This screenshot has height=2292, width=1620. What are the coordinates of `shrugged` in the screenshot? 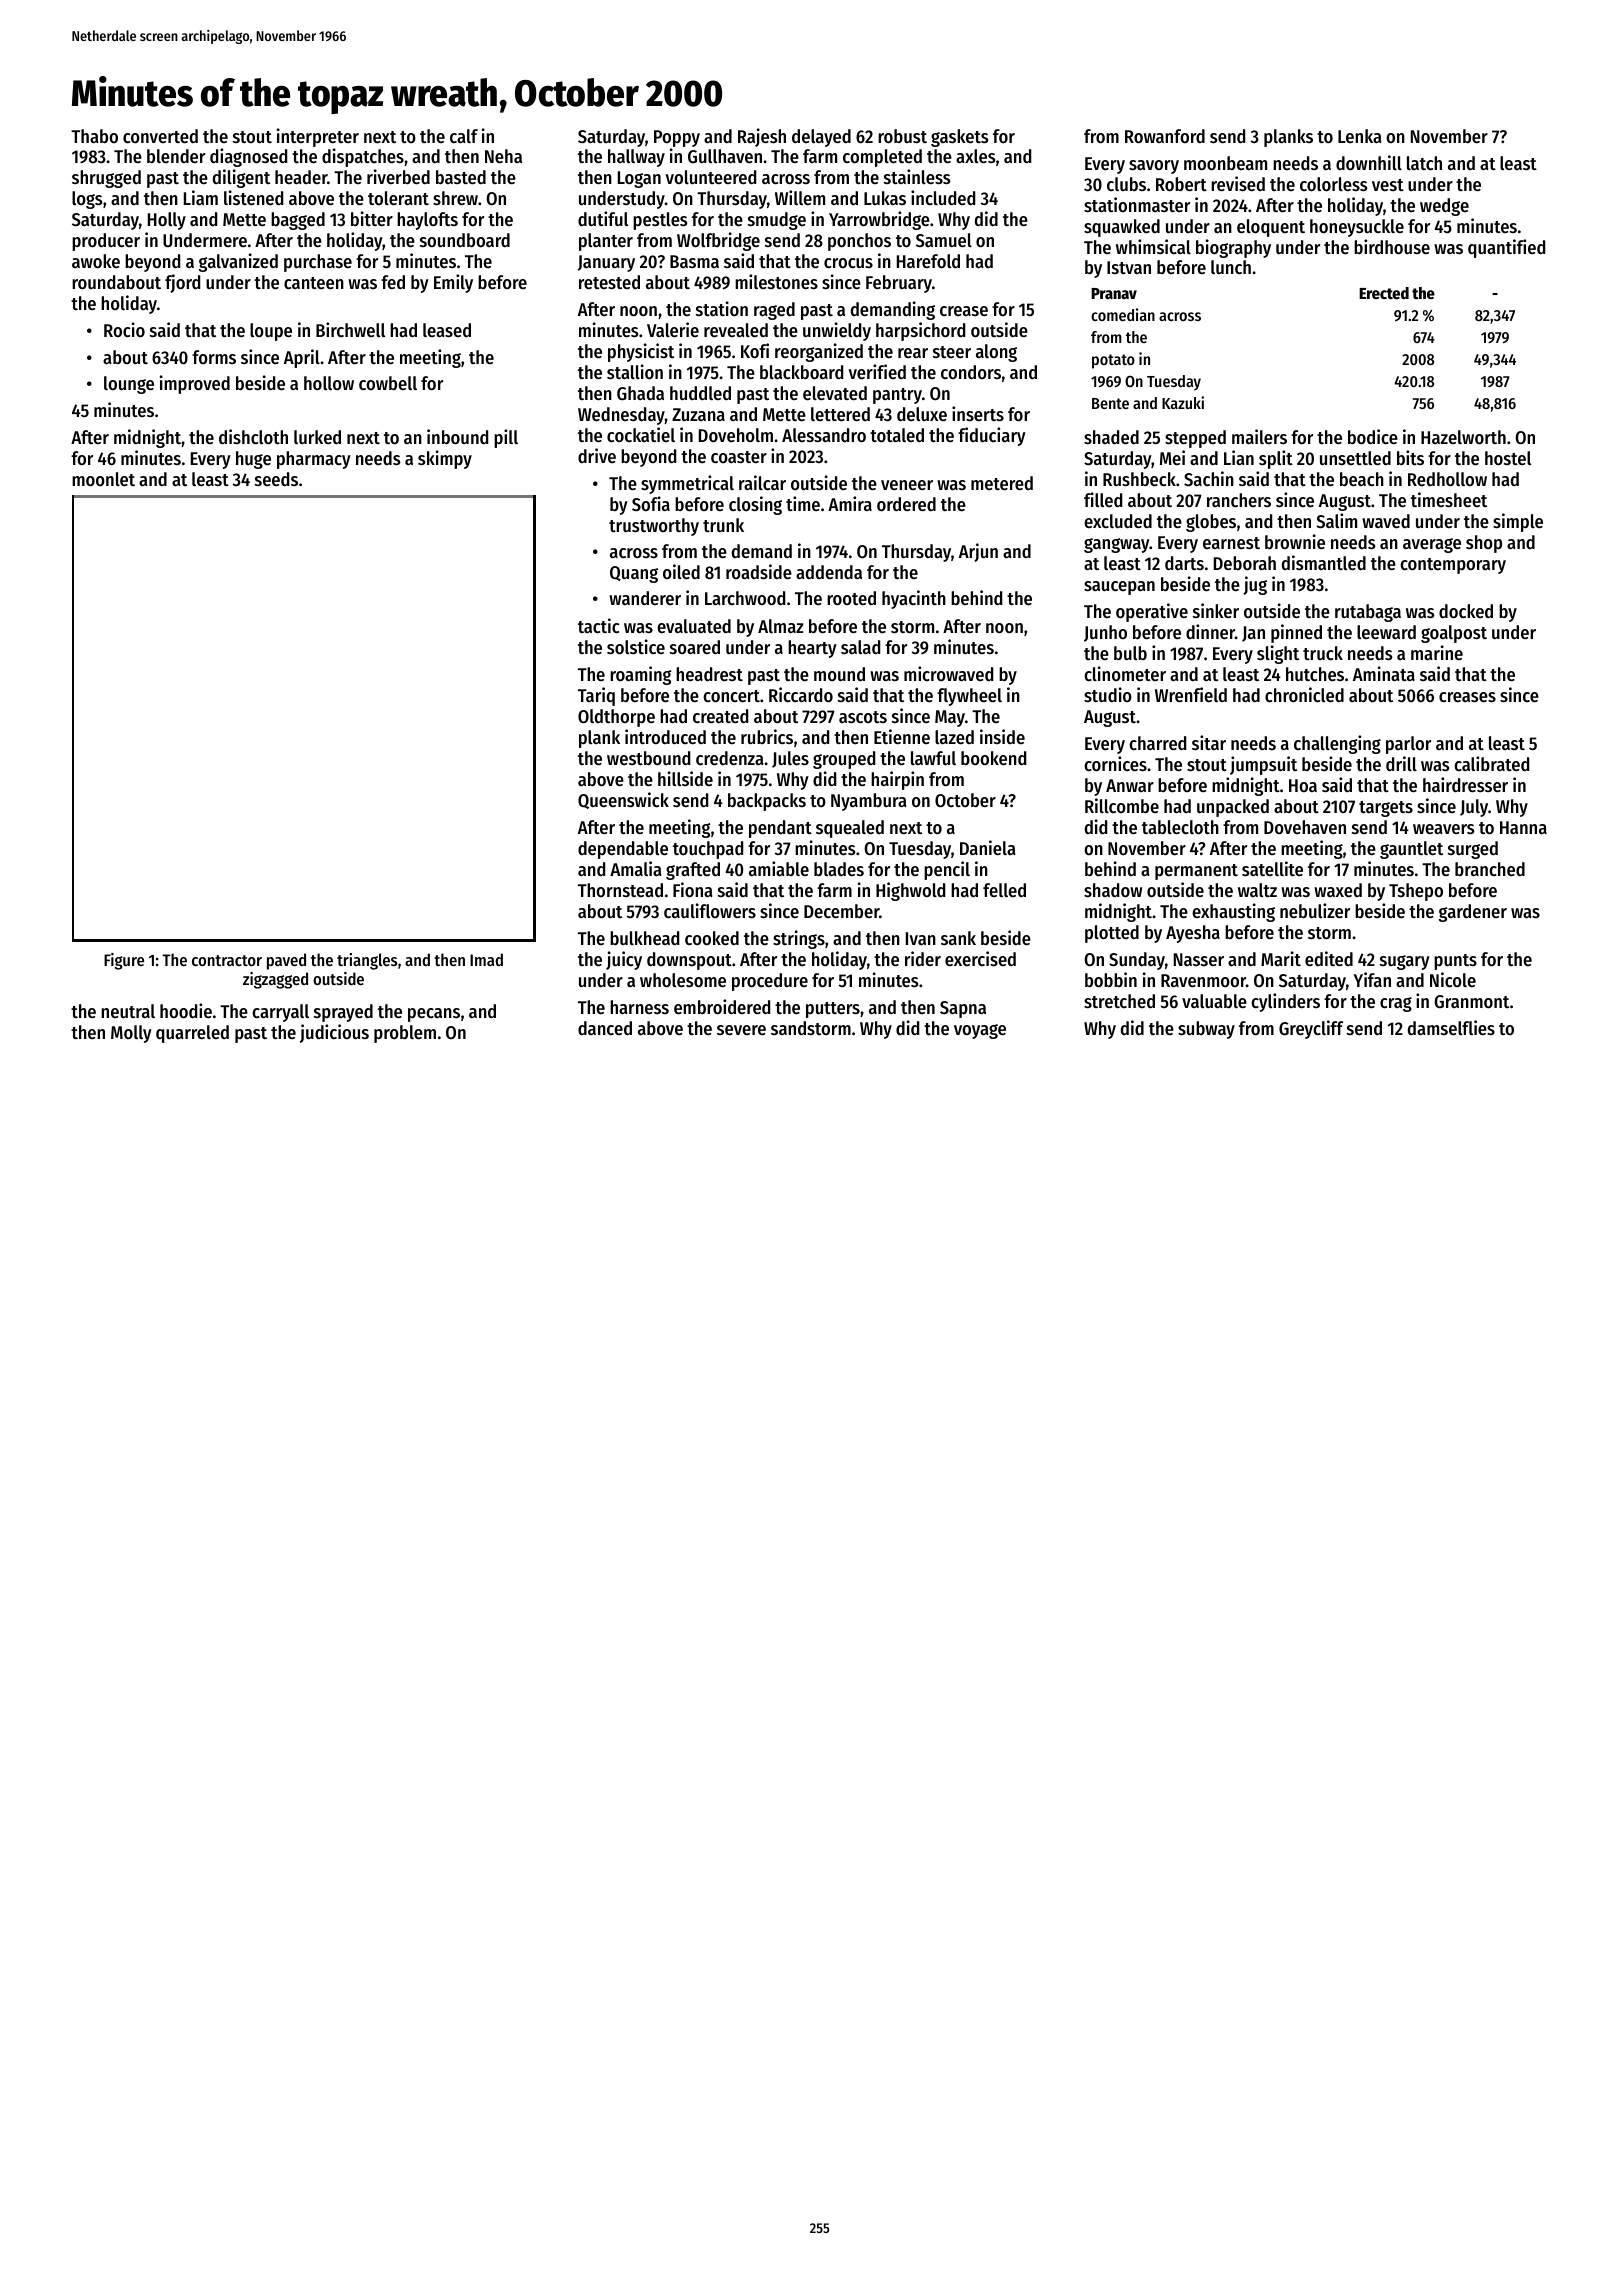 It's located at (106, 179).
